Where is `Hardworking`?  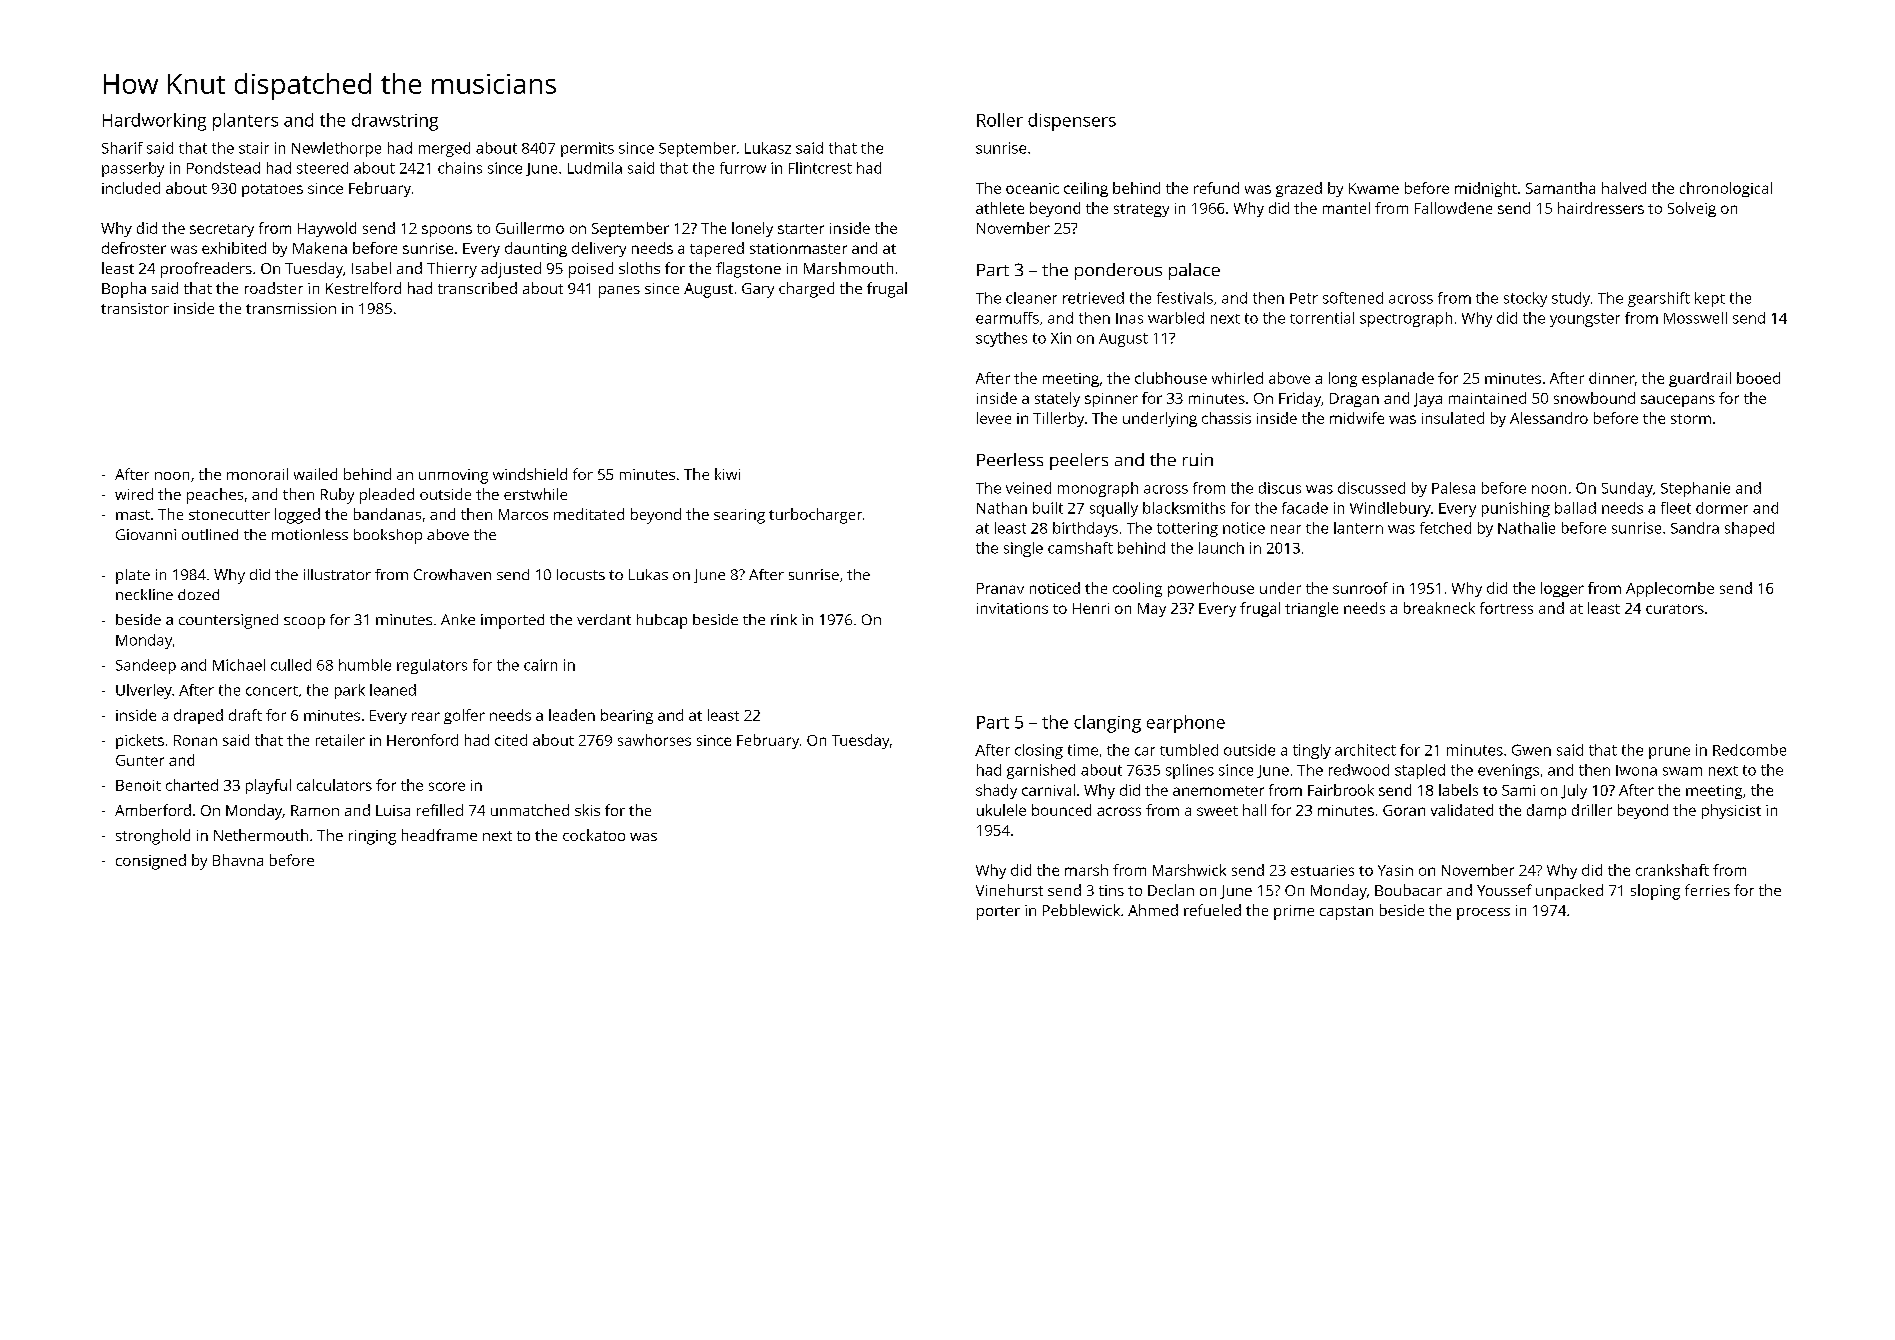
Hardworking is located at coordinates (154, 122).
